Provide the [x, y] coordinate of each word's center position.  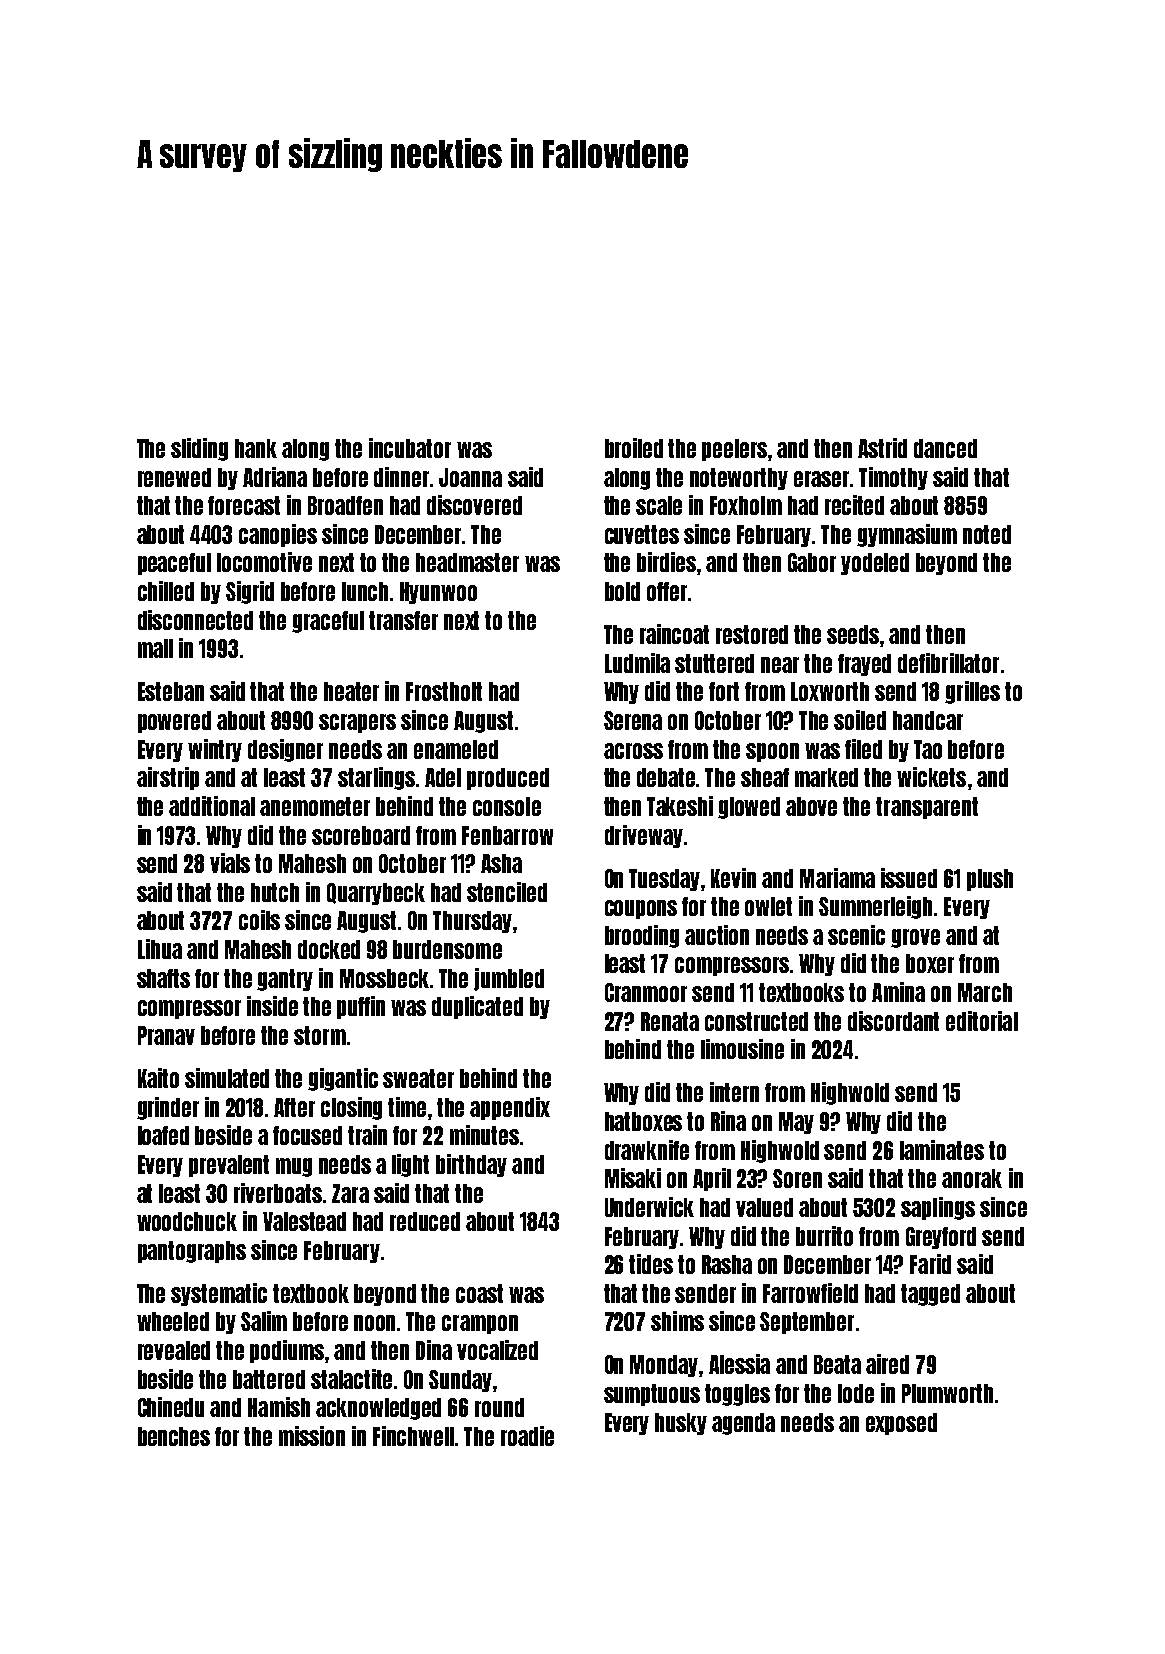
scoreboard [361, 835]
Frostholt [444, 691]
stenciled [507, 892]
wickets [931, 777]
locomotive [264, 562]
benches [174, 1436]
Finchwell [413, 1436]
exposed [901, 1424]
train [367, 1135]
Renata [670, 1021]
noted [987, 534]
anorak [972, 1178]
